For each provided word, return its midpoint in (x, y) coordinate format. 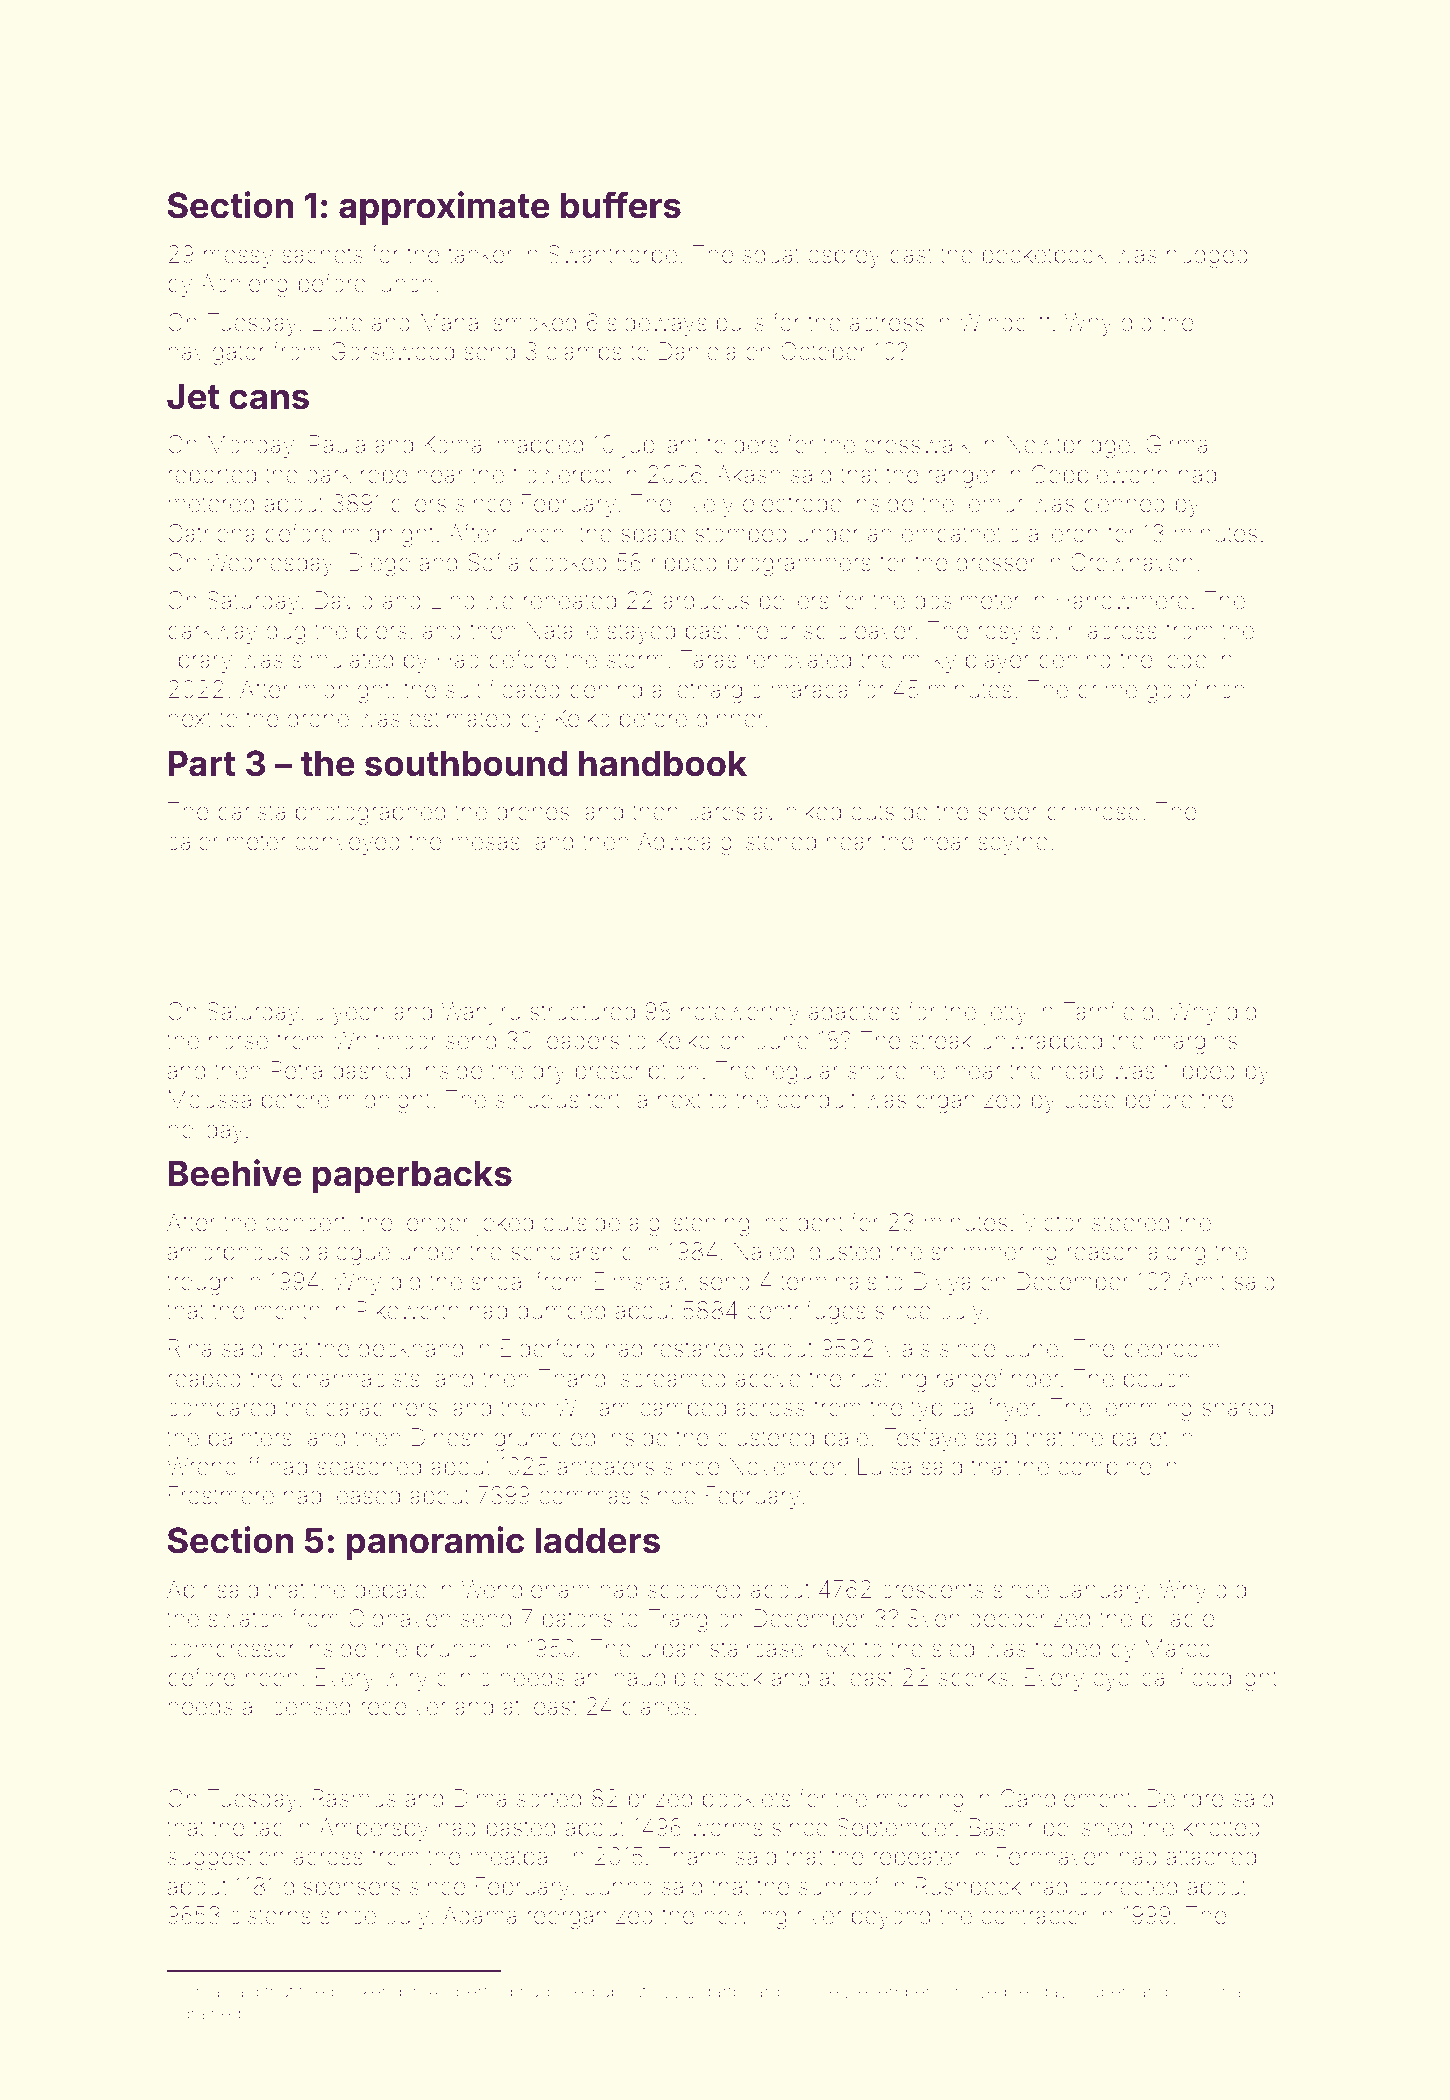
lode (1184, 659)
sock (738, 1677)
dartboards (745, 1991)
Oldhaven (400, 1618)
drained (211, 2013)
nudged (1207, 257)
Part (202, 763)
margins (1195, 1043)
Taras (709, 659)
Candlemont (1065, 1798)
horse (238, 1040)
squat (771, 257)
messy (238, 258)
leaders (581, 1040)
